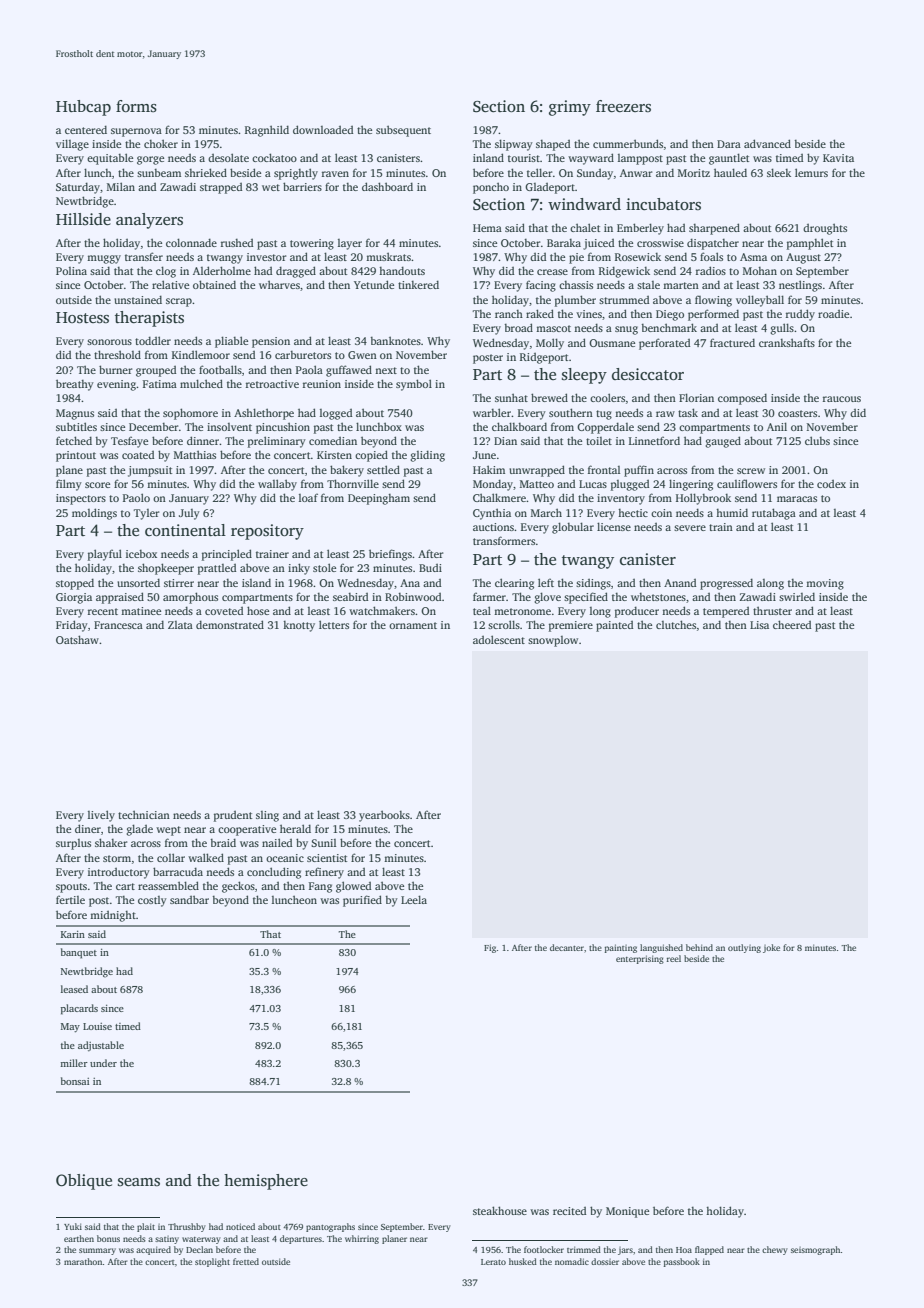 The height and width of the screenshot is (1308, 924). I want to click on warbler, so click(492, 412).
